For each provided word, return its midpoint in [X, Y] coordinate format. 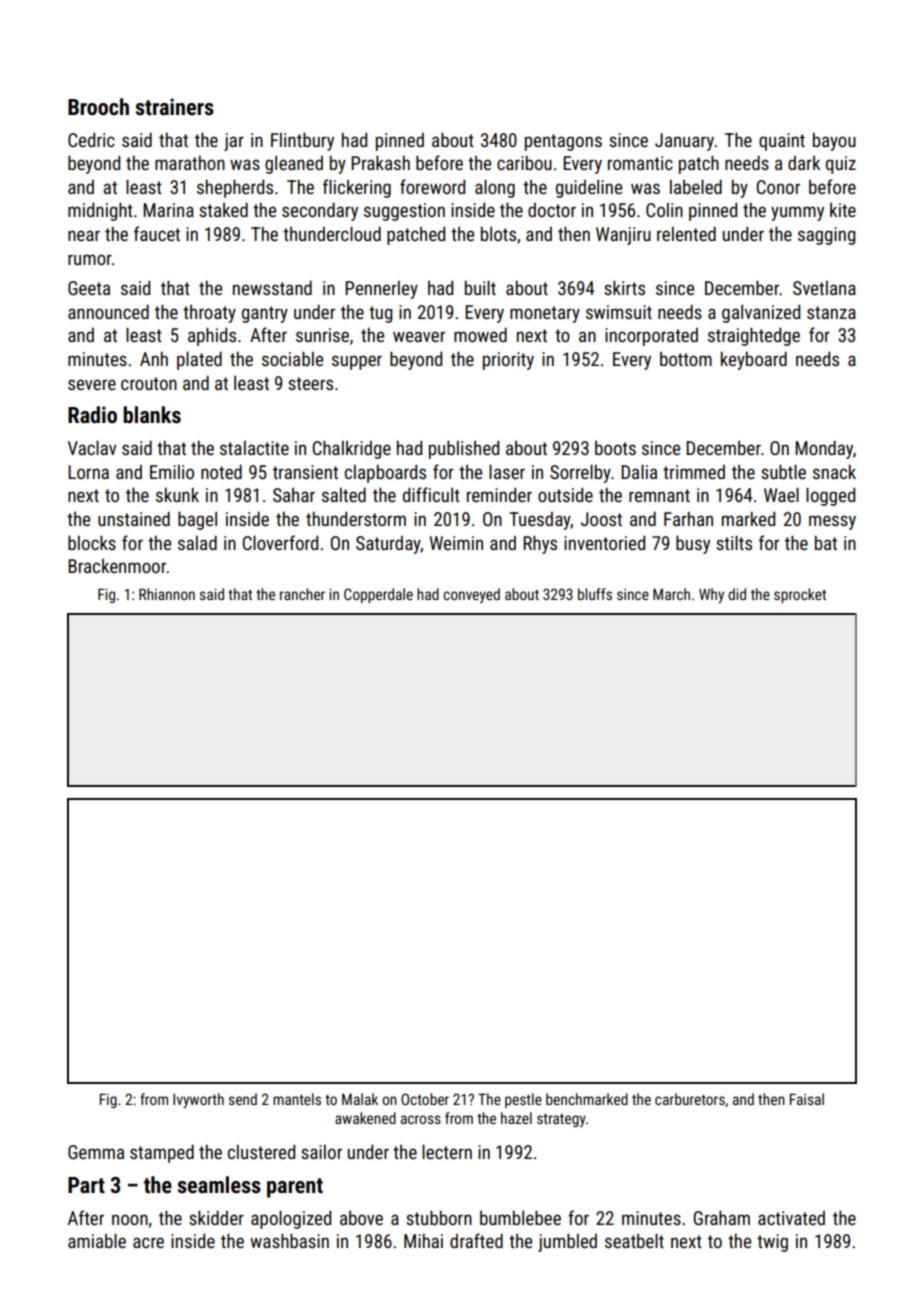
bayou [834, 141]
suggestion [404, 212]
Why [711, 595]
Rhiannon [167, 594]
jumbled [567, 1242]
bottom [686, 359]
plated [199, 360]
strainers [175, 107]
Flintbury [302, 141]
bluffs [595, 594]
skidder [216, 1217]
